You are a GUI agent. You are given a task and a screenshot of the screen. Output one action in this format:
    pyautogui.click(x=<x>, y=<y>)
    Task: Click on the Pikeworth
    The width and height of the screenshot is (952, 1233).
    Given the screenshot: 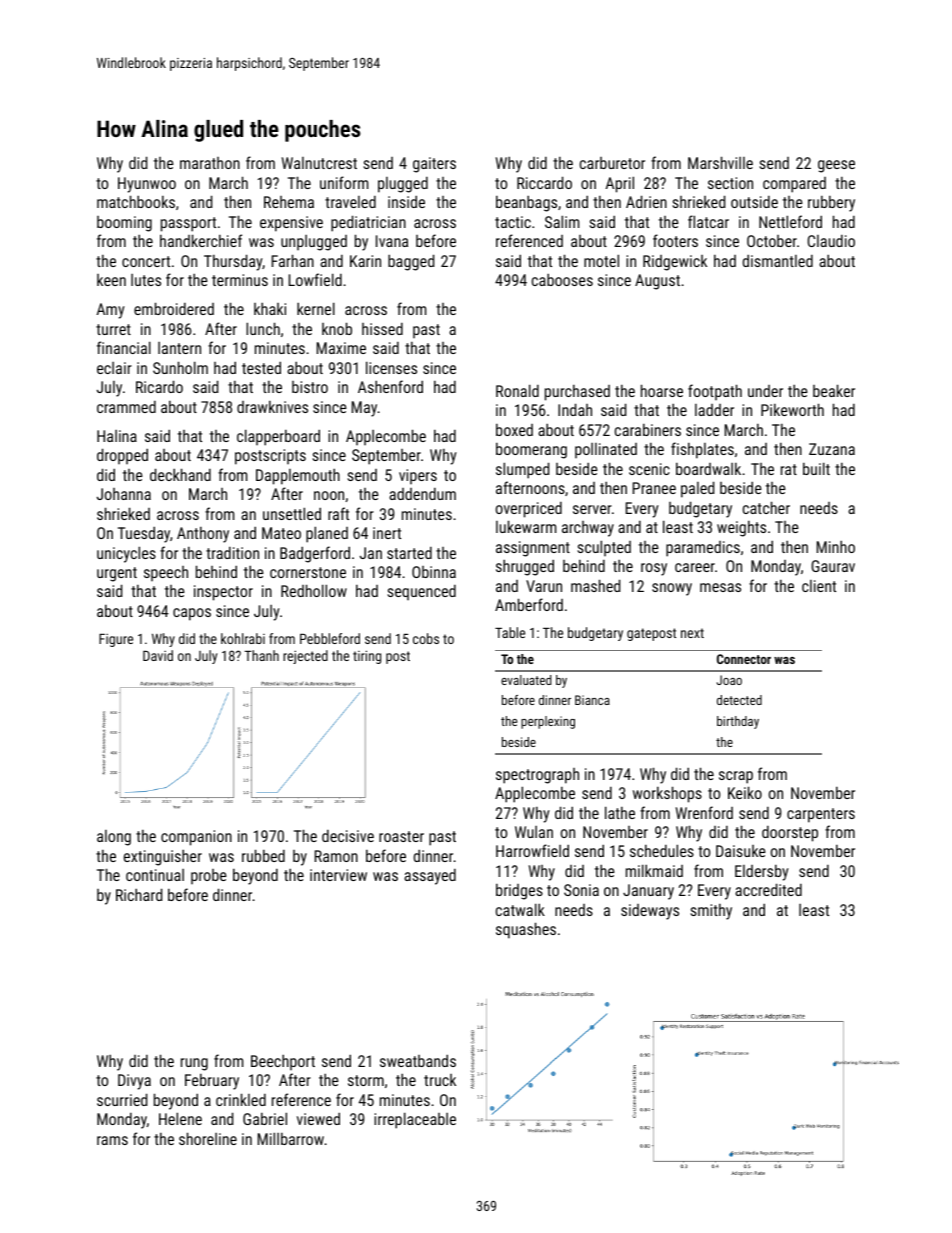 What is the action you would take?
    pyautogui.click(x=792, y=409)
